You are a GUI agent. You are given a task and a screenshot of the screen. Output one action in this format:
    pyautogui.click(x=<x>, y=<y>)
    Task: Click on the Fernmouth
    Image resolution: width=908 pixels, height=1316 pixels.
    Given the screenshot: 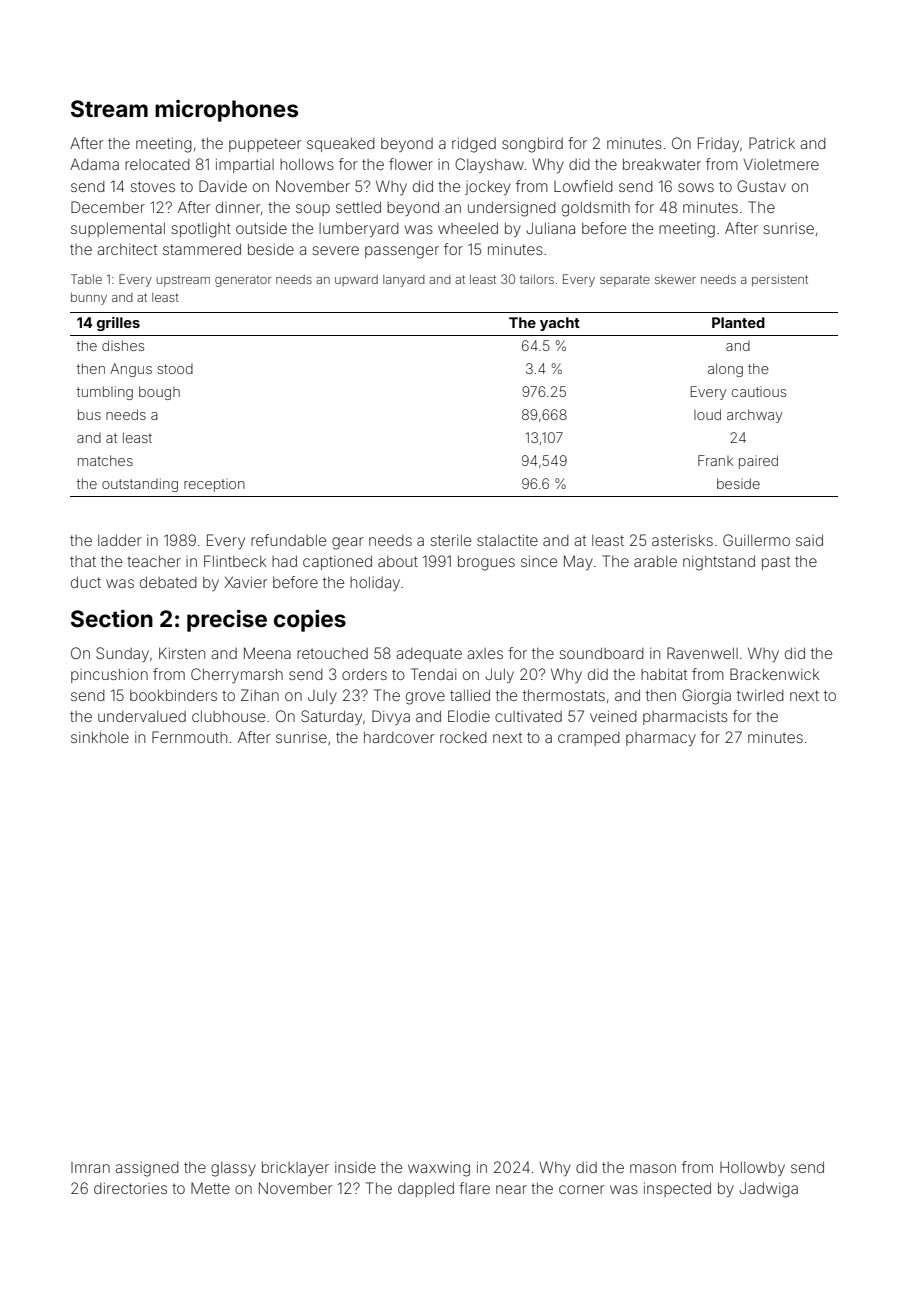 What is the action you would take?
    pyautogui.click(x=189, y=737)
